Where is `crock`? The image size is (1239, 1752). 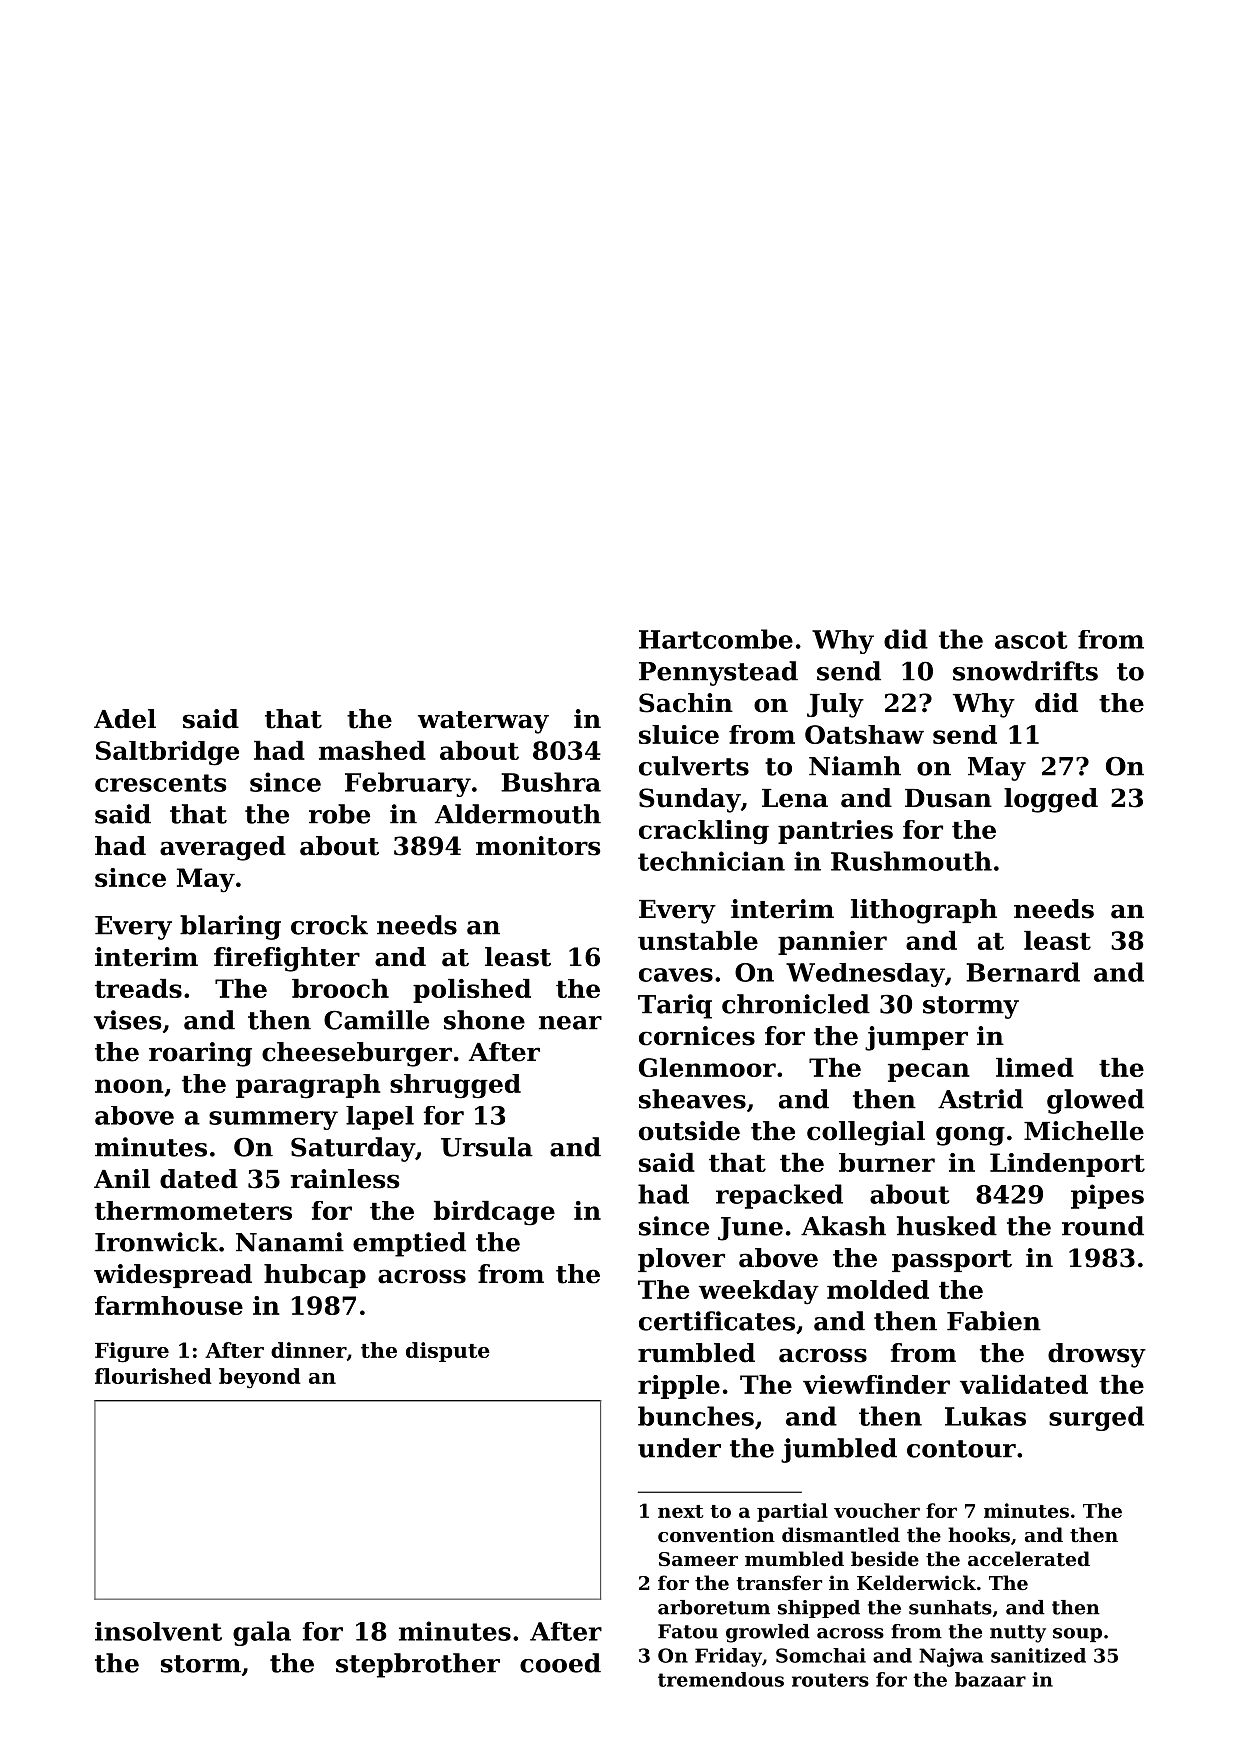
crock is located at coordinates (329, 925).
